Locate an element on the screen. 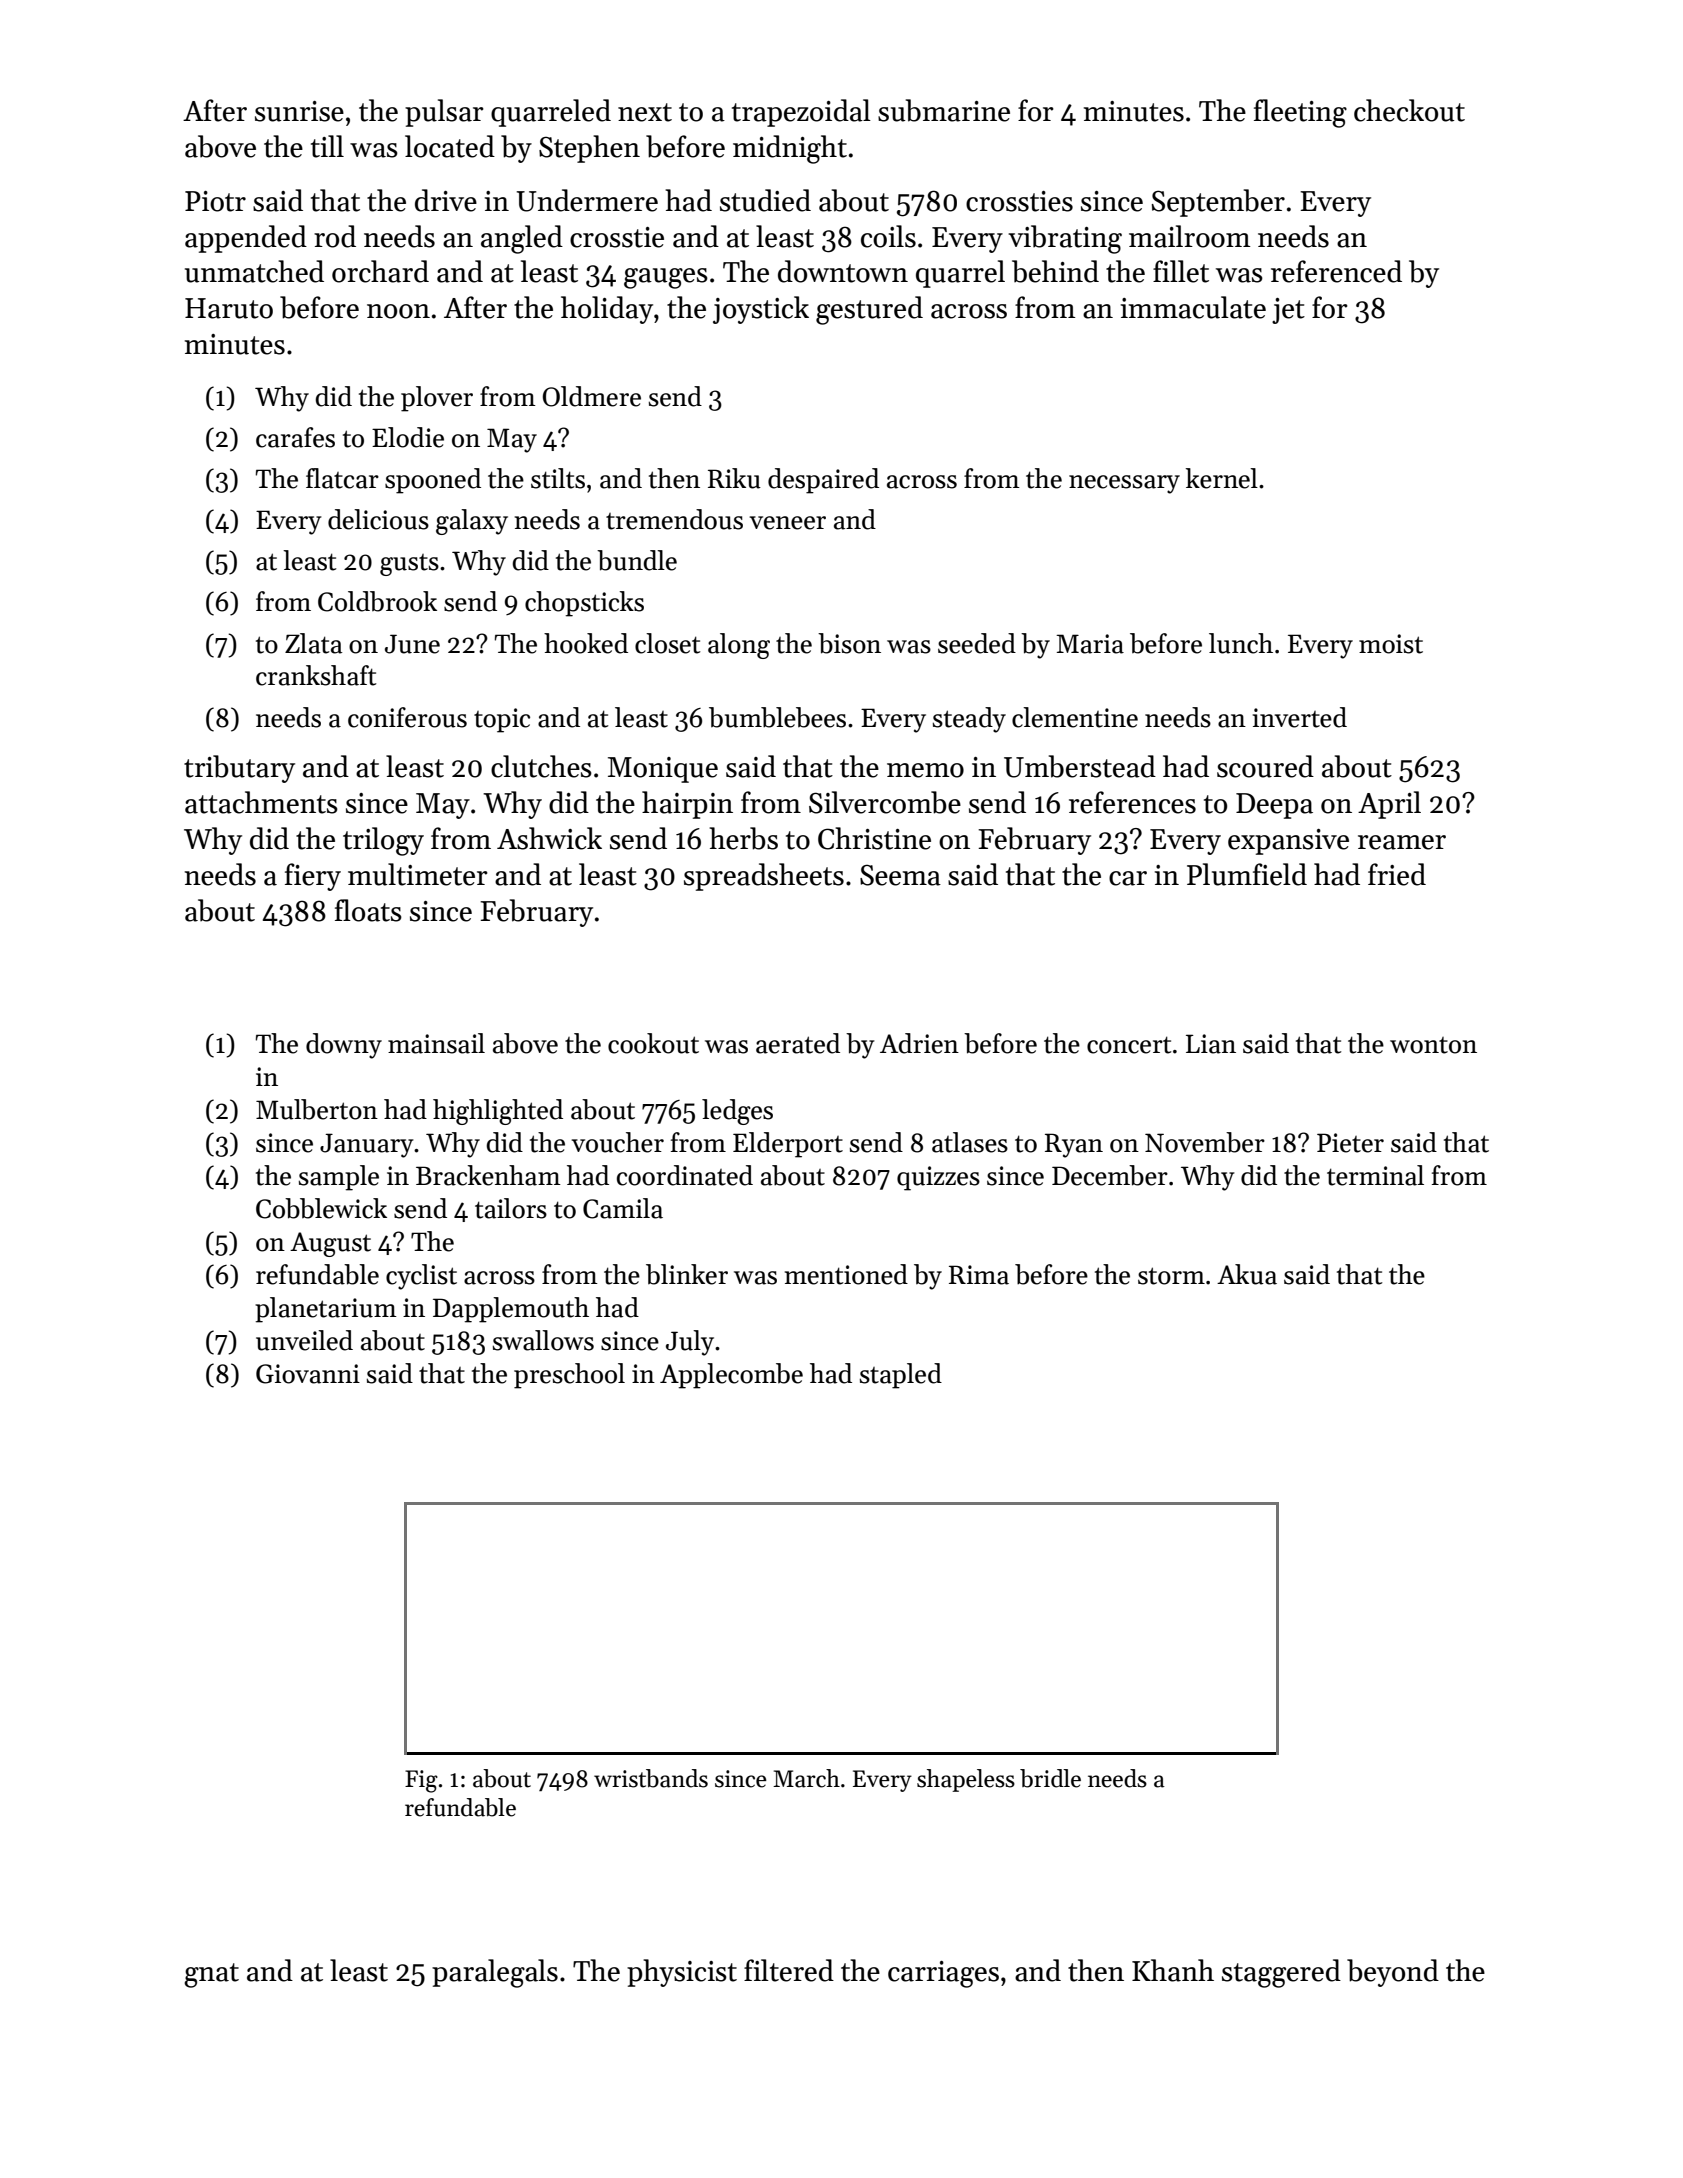 Image resolution: width=1683 pixels, height=2178 pixels. mainsail is located at coordinates (436, 1043).
